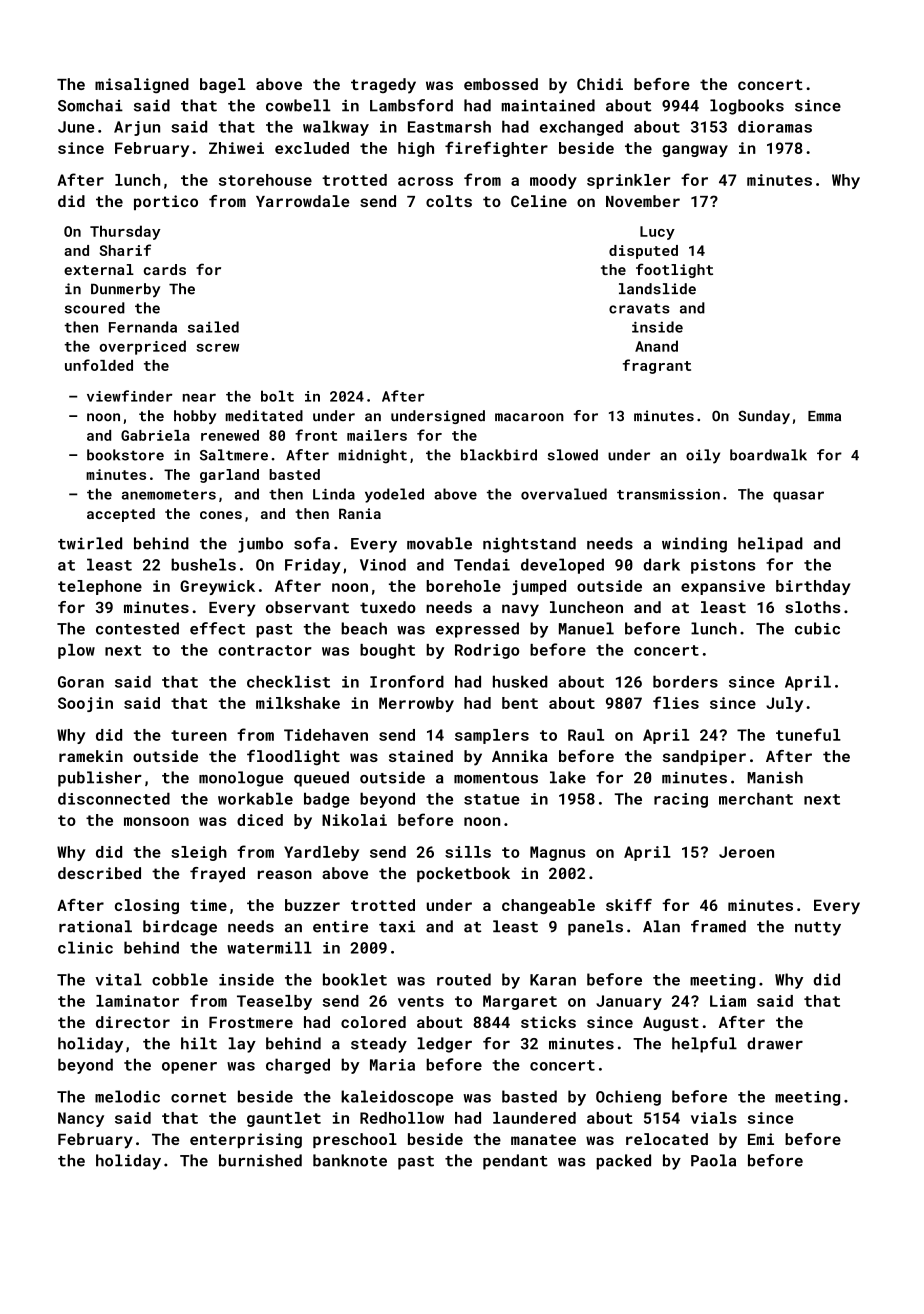 The image size is (924, 1314). What do you see at coordinates (312, 543) in the image?
I see `sofa` at bounding box center [312, 543].
